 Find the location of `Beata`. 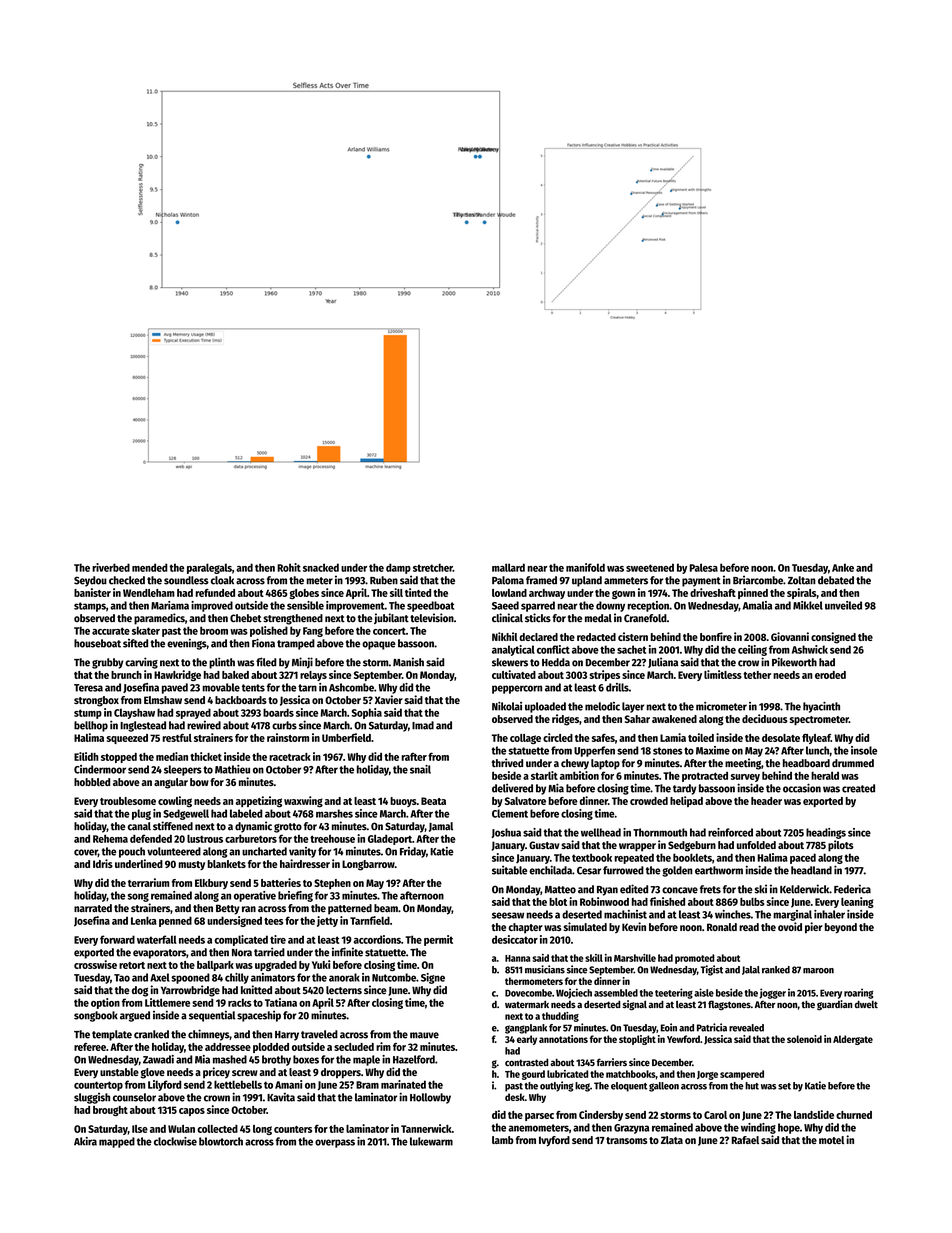

Beata is located at coordinates (433, 801).
